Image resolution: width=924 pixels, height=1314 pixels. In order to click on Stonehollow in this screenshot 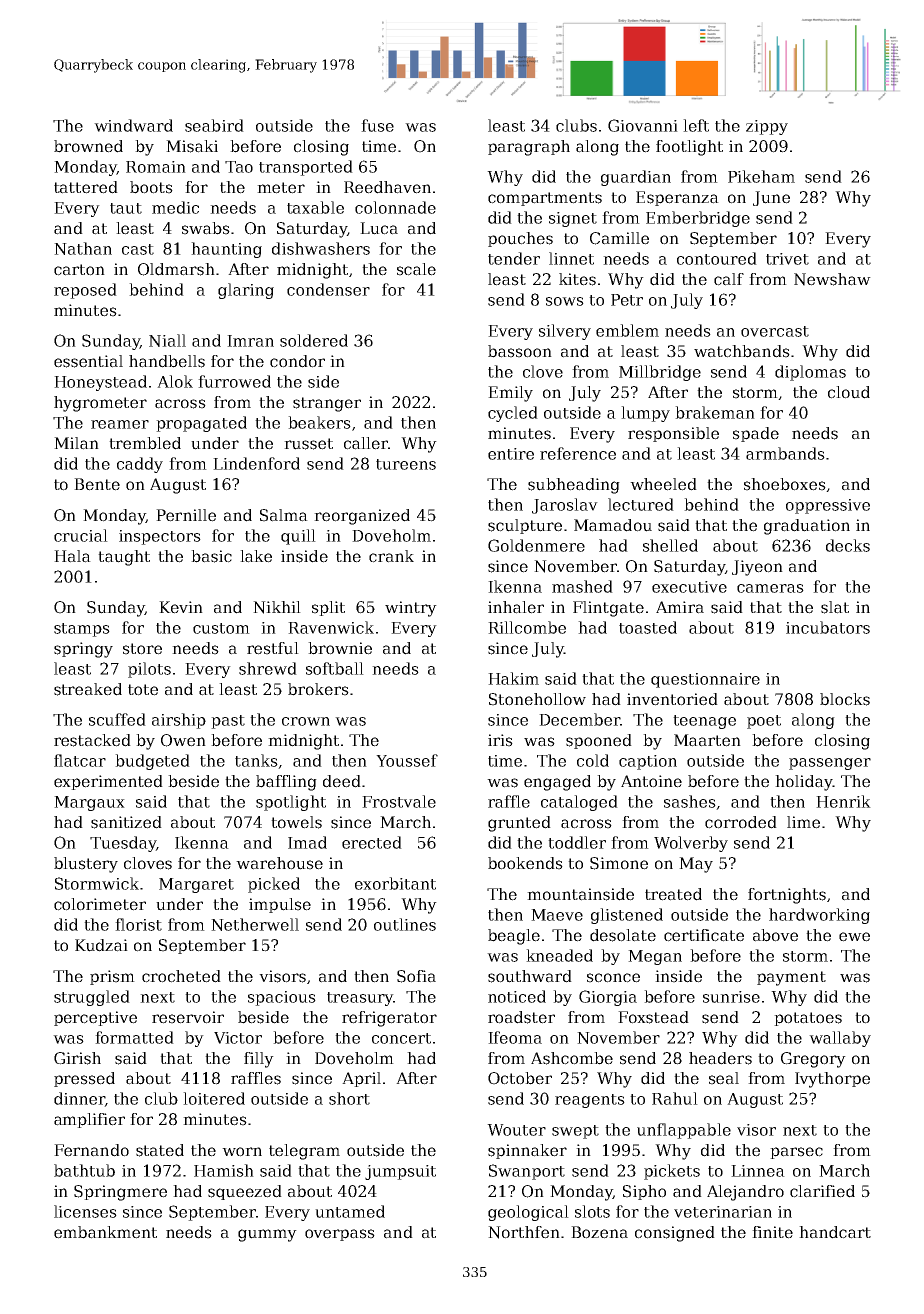, I will do `click(537, 699)`.
